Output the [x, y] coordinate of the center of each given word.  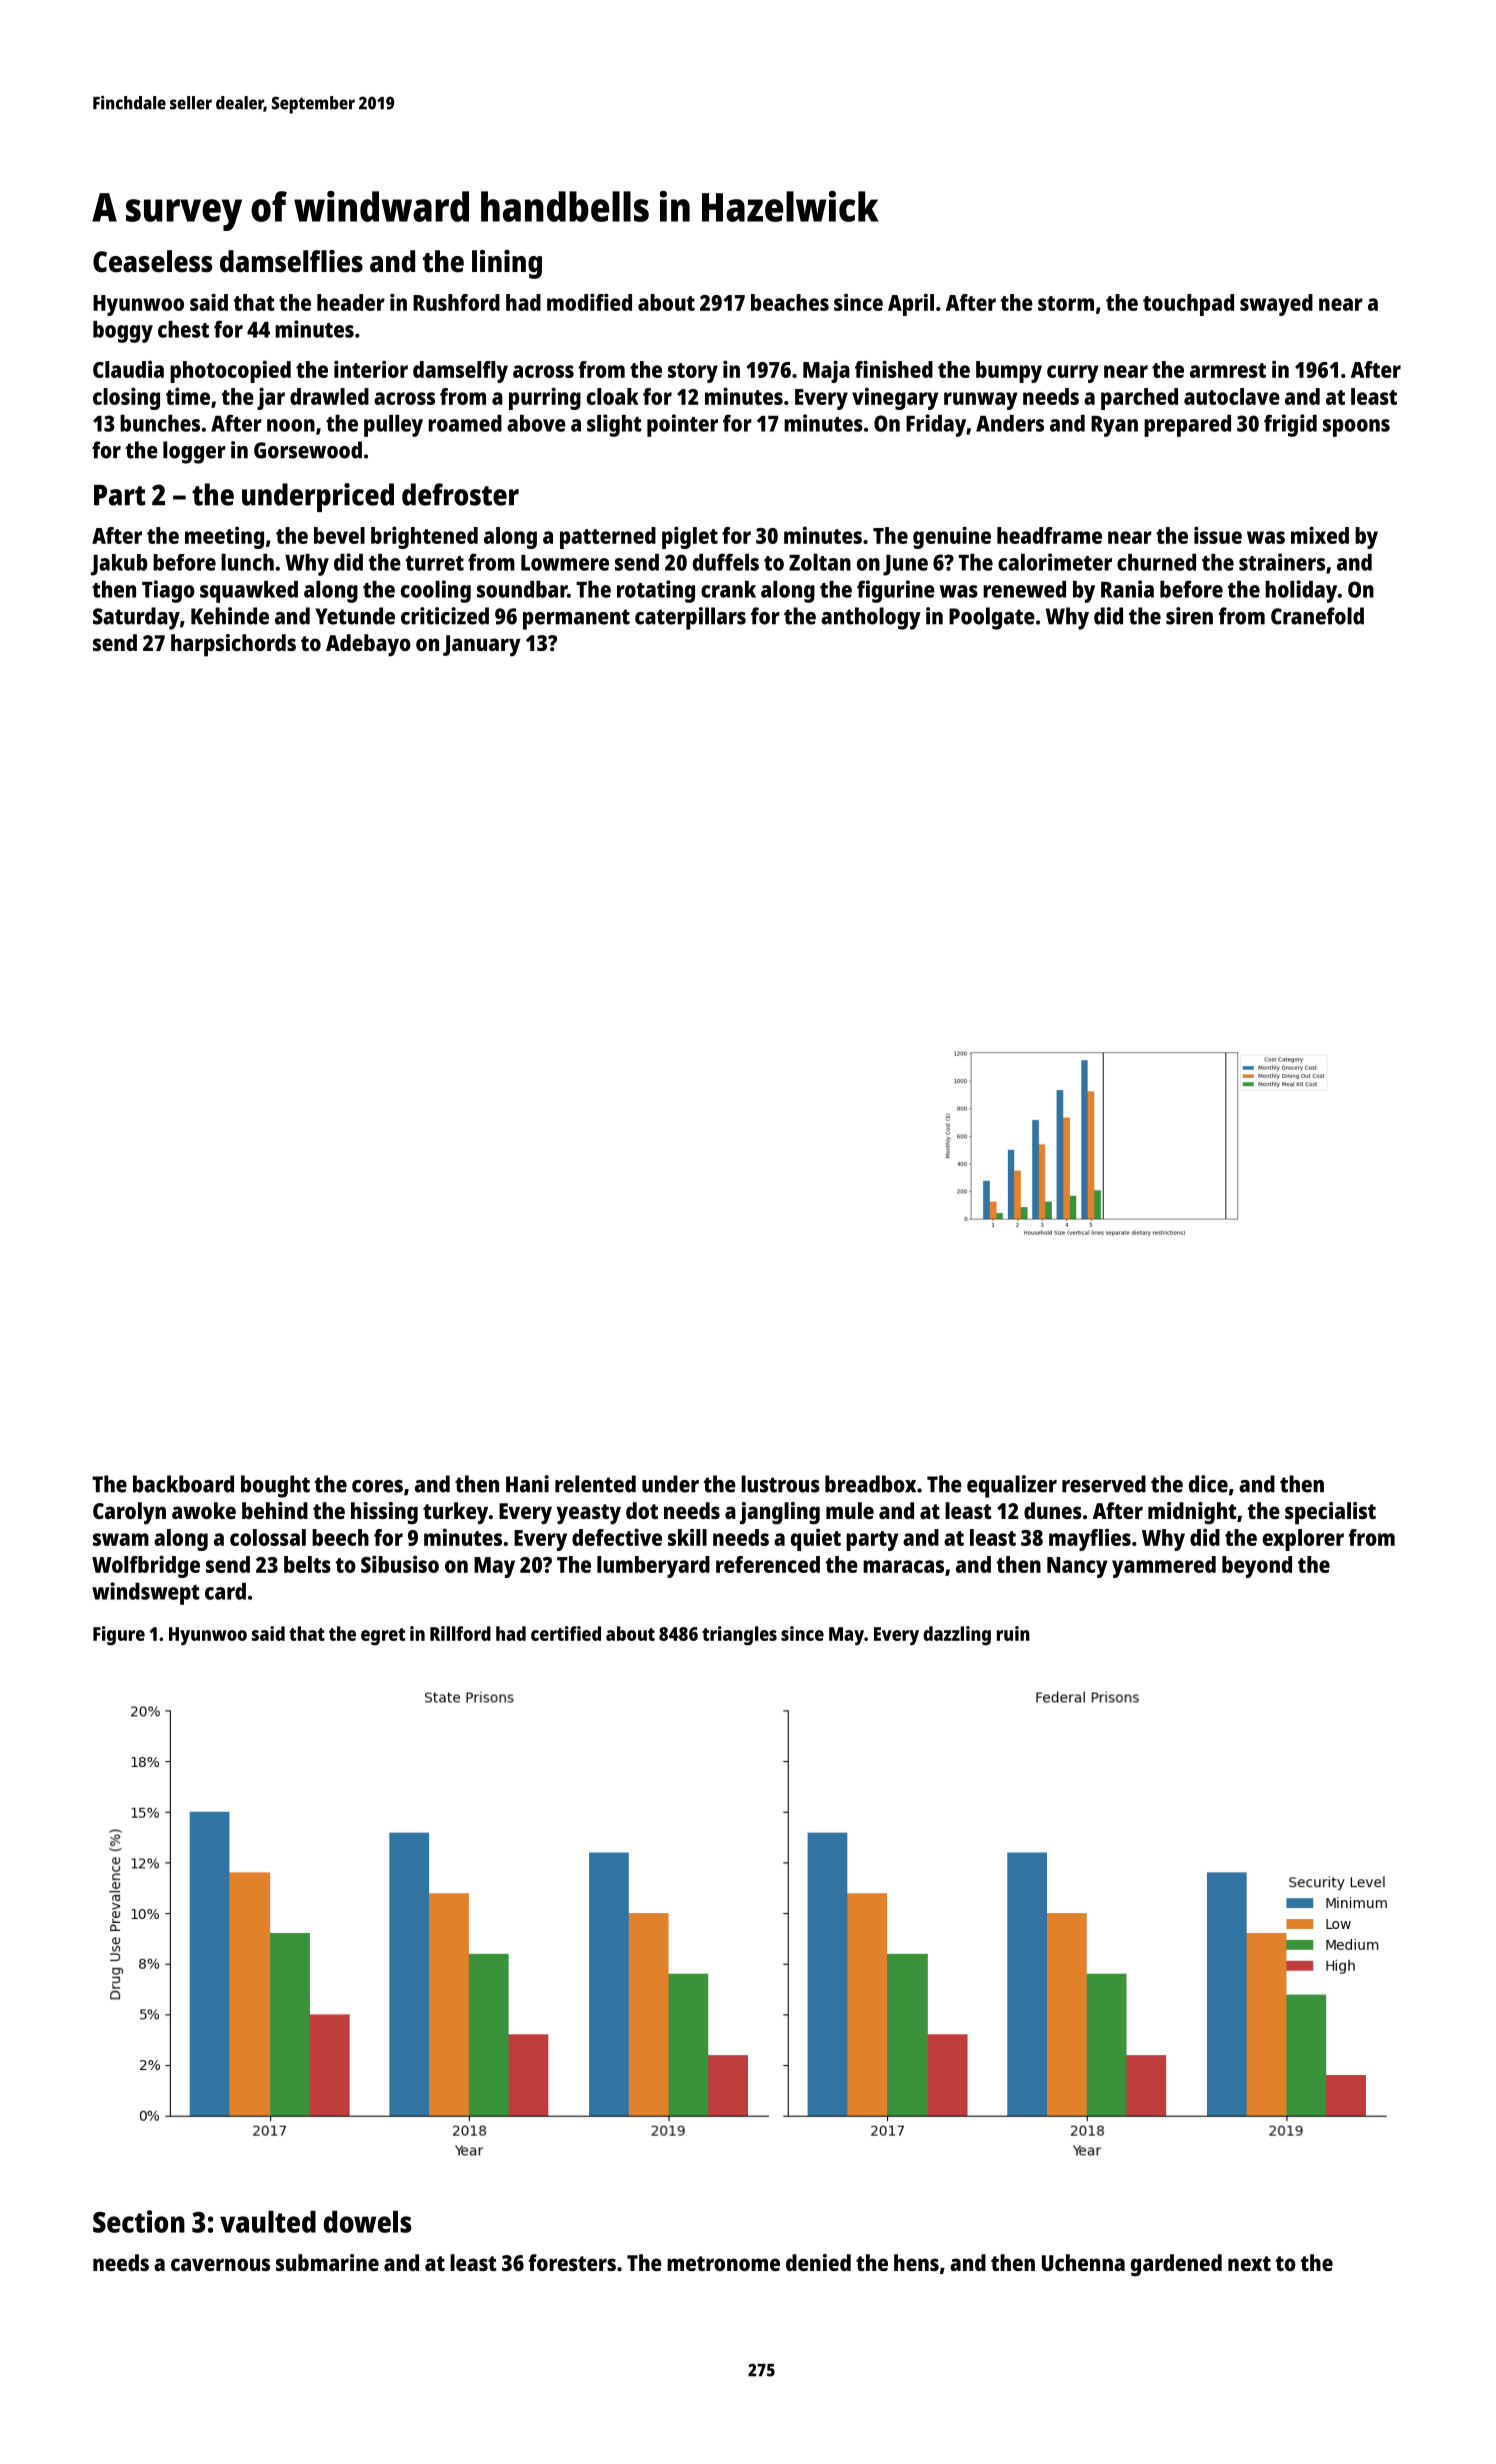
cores [377, 1486]
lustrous [780, 1484]
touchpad [1188, 305]
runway [981, 401]
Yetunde [355, 616]
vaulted [268, 2222]
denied [818, 2262]
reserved [1104, 1484]
